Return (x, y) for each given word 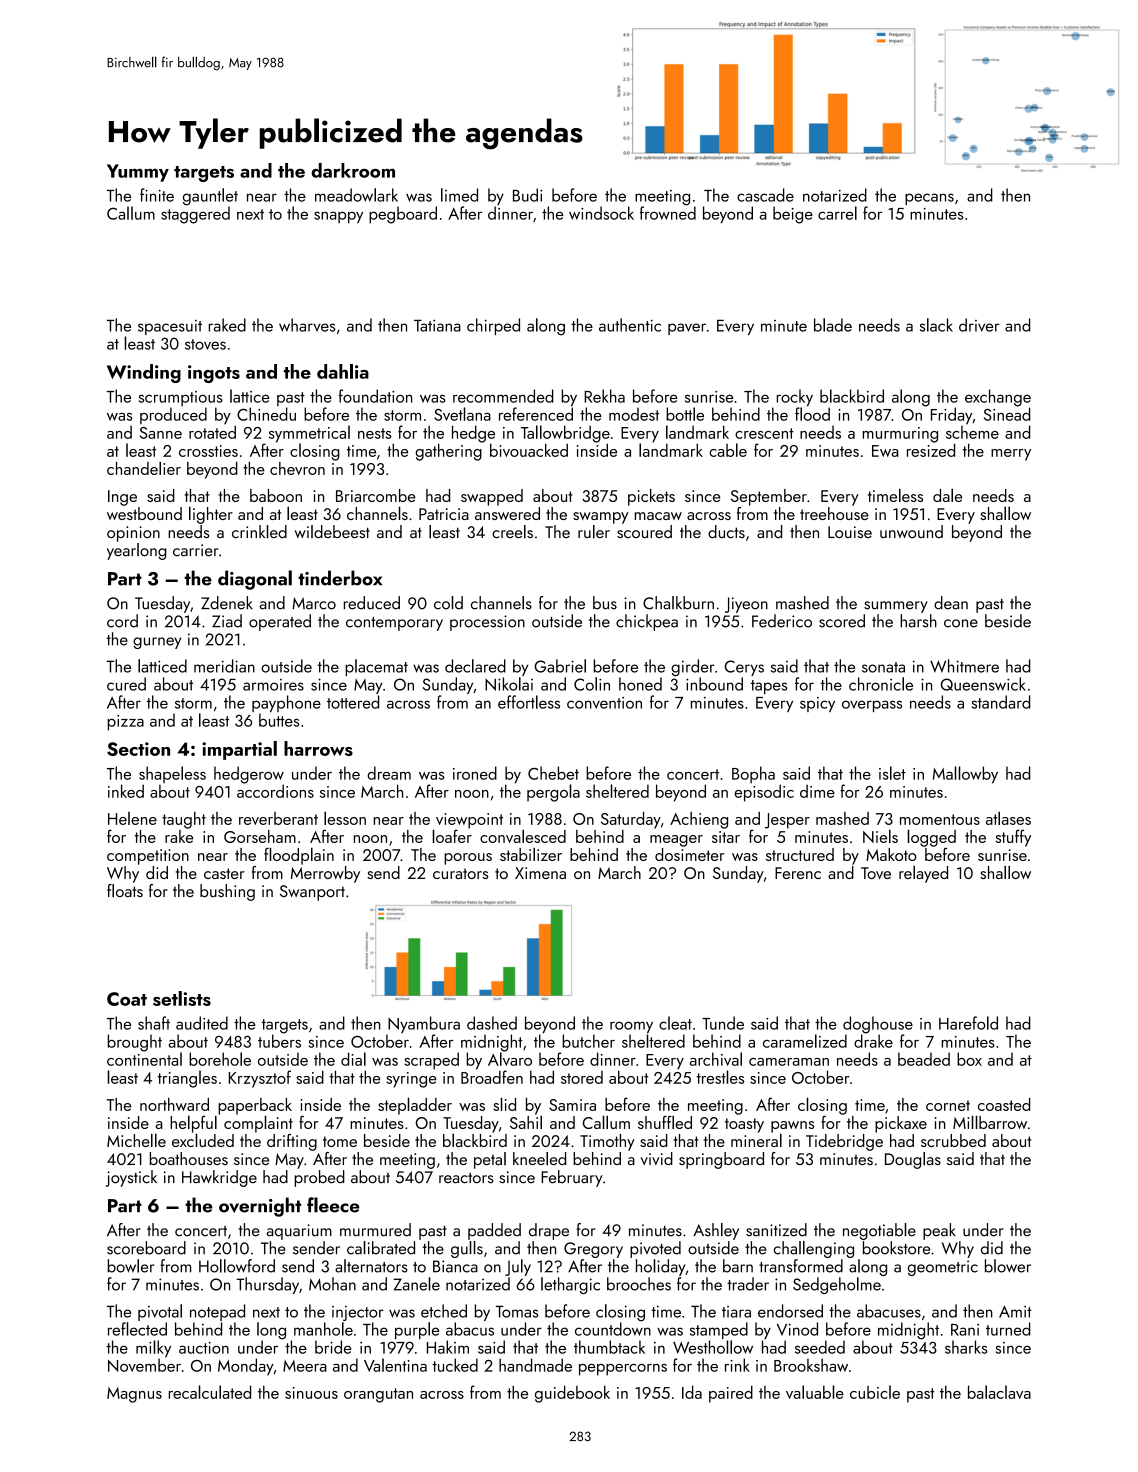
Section (138, 749)
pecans (929, 199)
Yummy (138, 173)
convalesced (523, 836)
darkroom (353, 170)
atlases (1008, 818)
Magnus (134, 1395)
